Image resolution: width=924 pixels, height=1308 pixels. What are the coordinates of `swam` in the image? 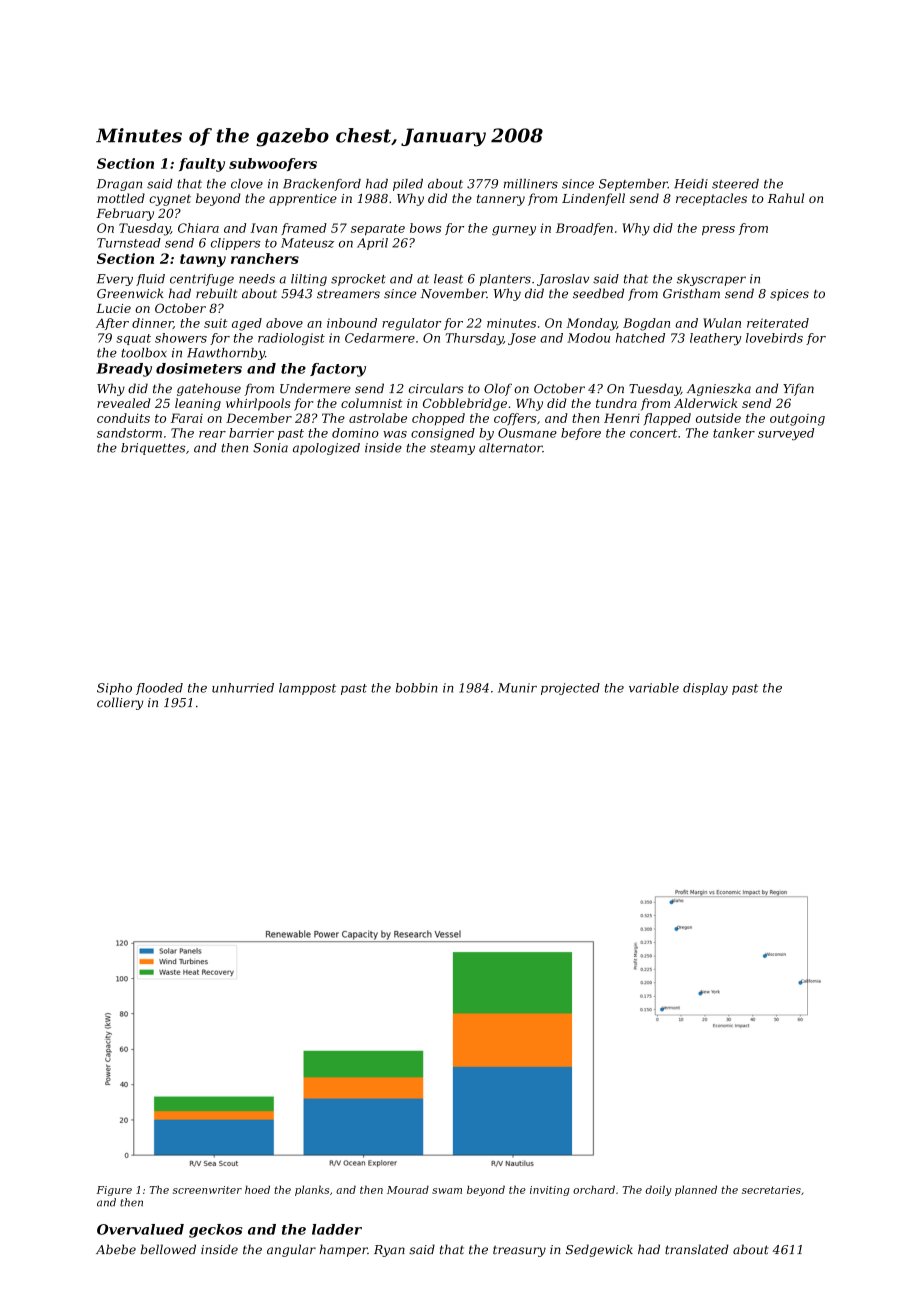 It's located at (447, 1191).
